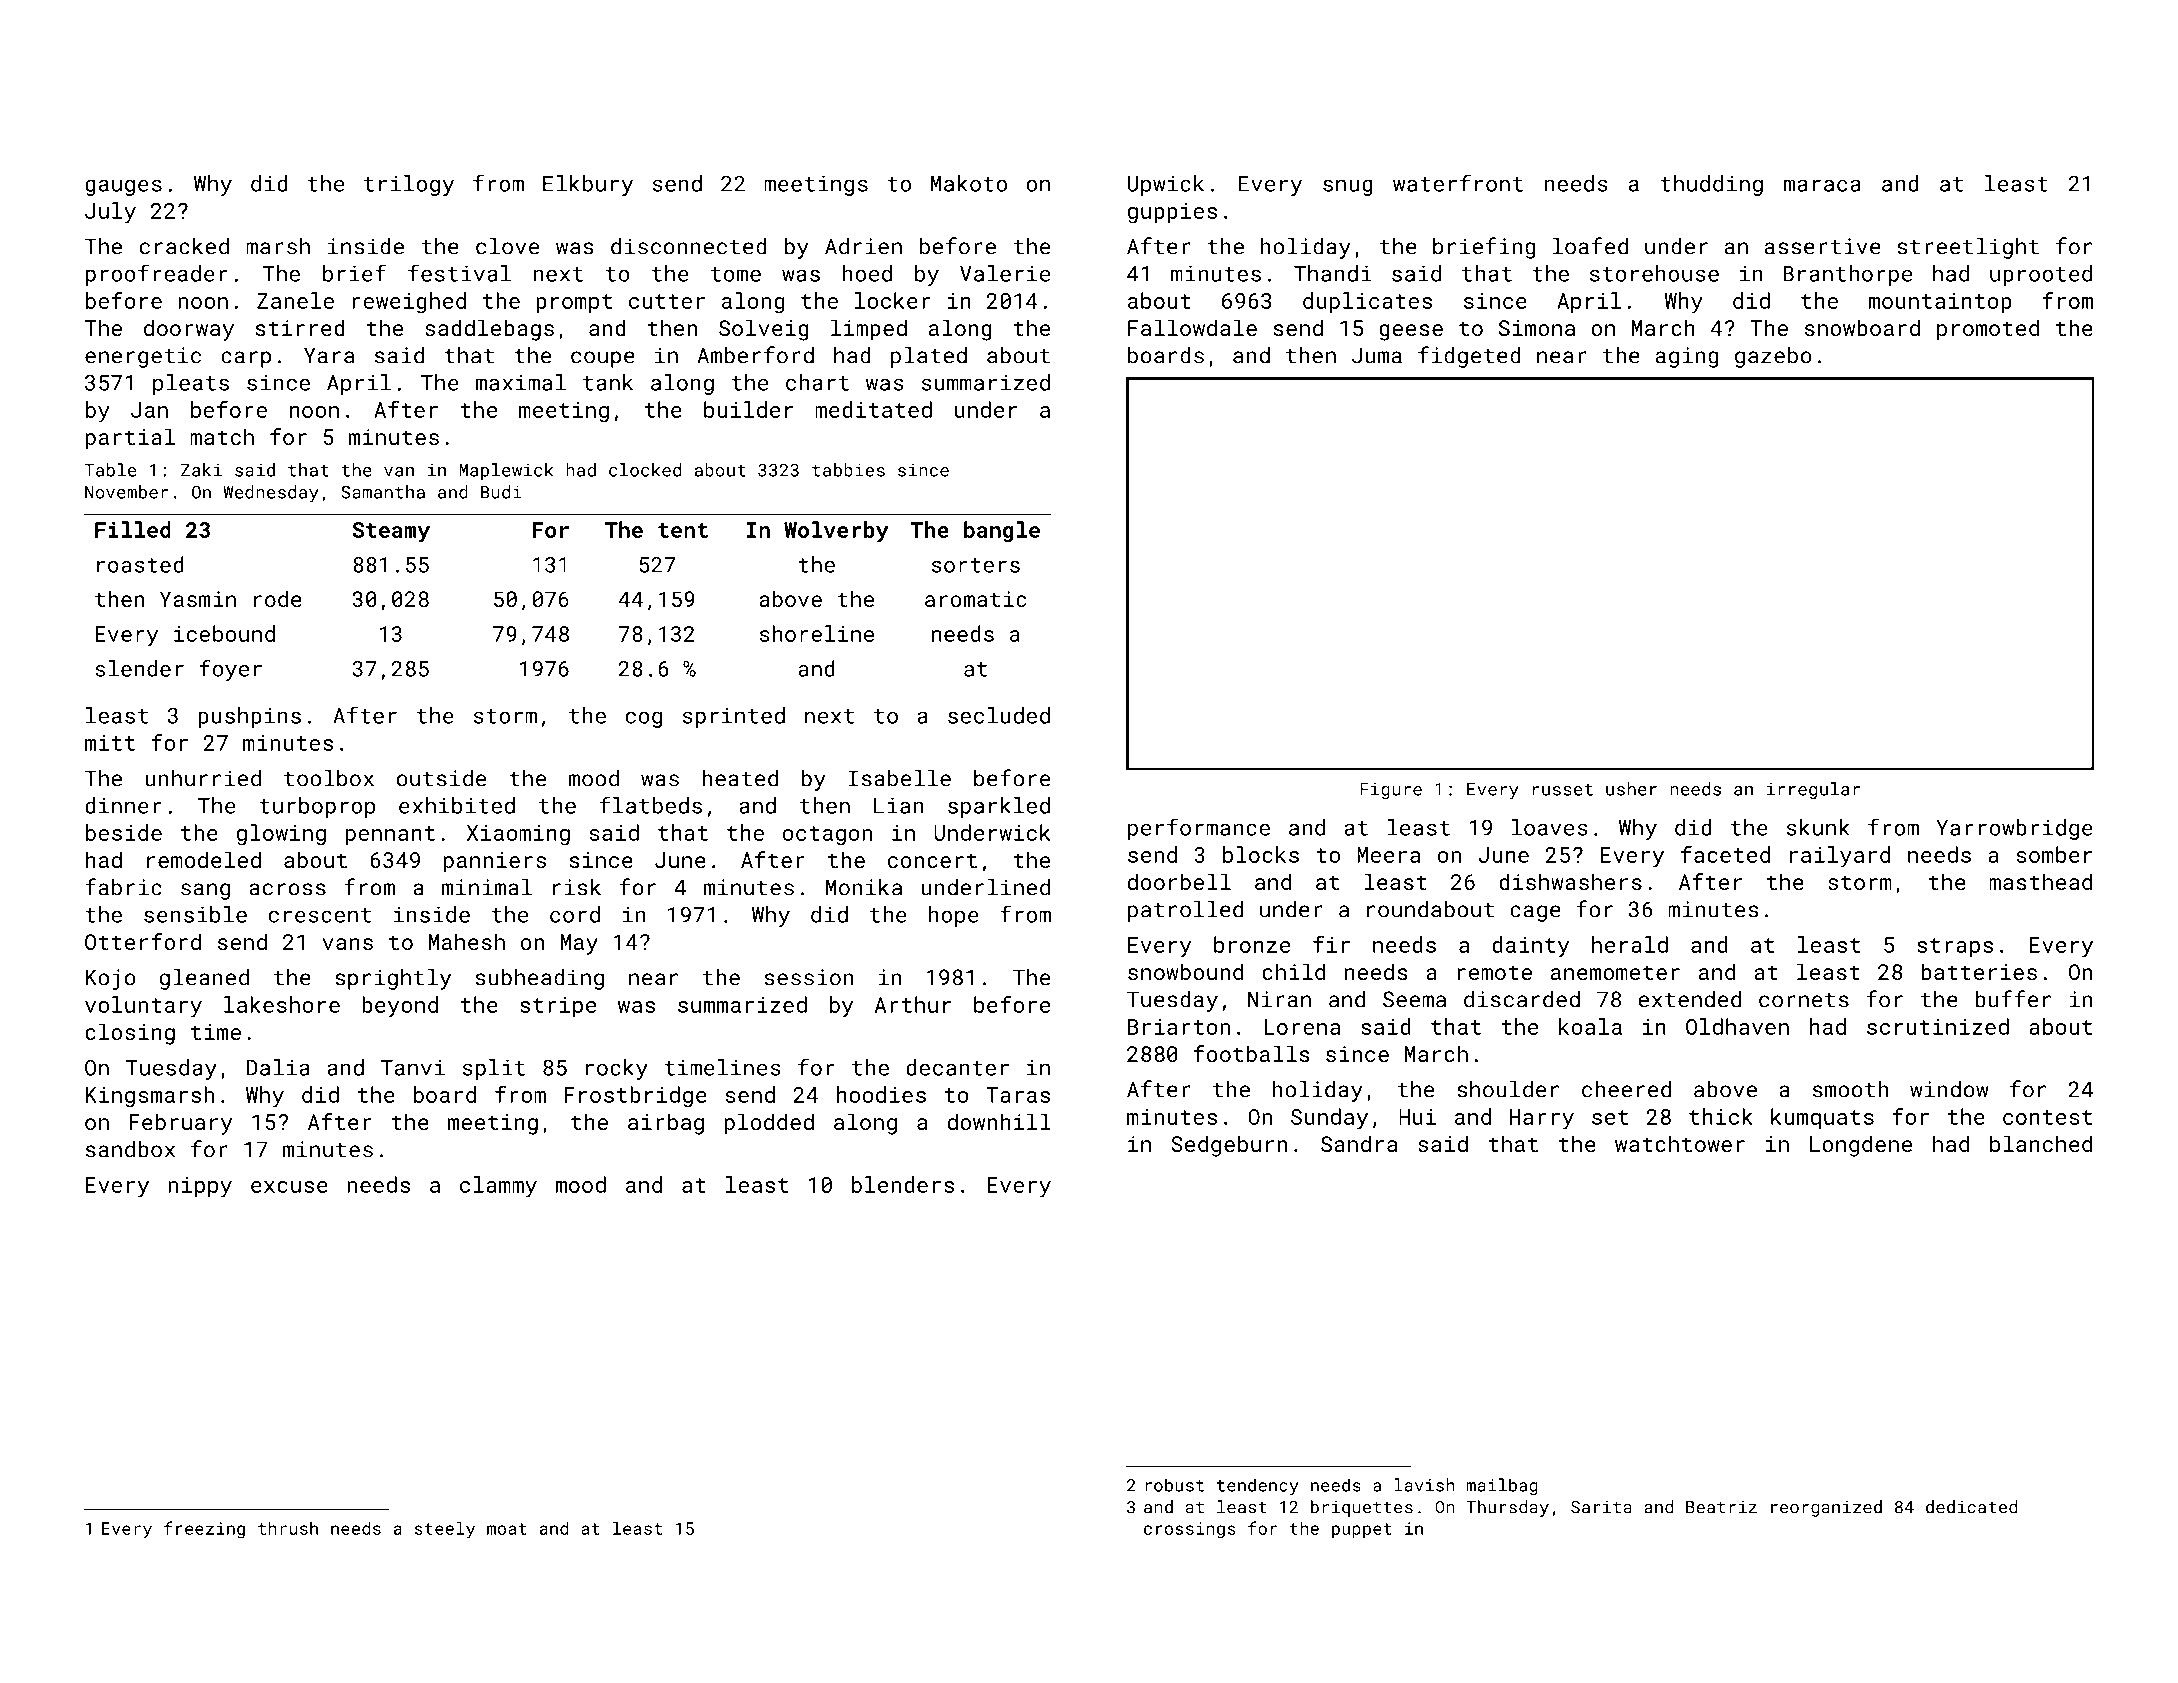 This page has width=2178, height=1683. Describe the element at coordinates (204, 1530) in the page. I see `freezing` at that location.
